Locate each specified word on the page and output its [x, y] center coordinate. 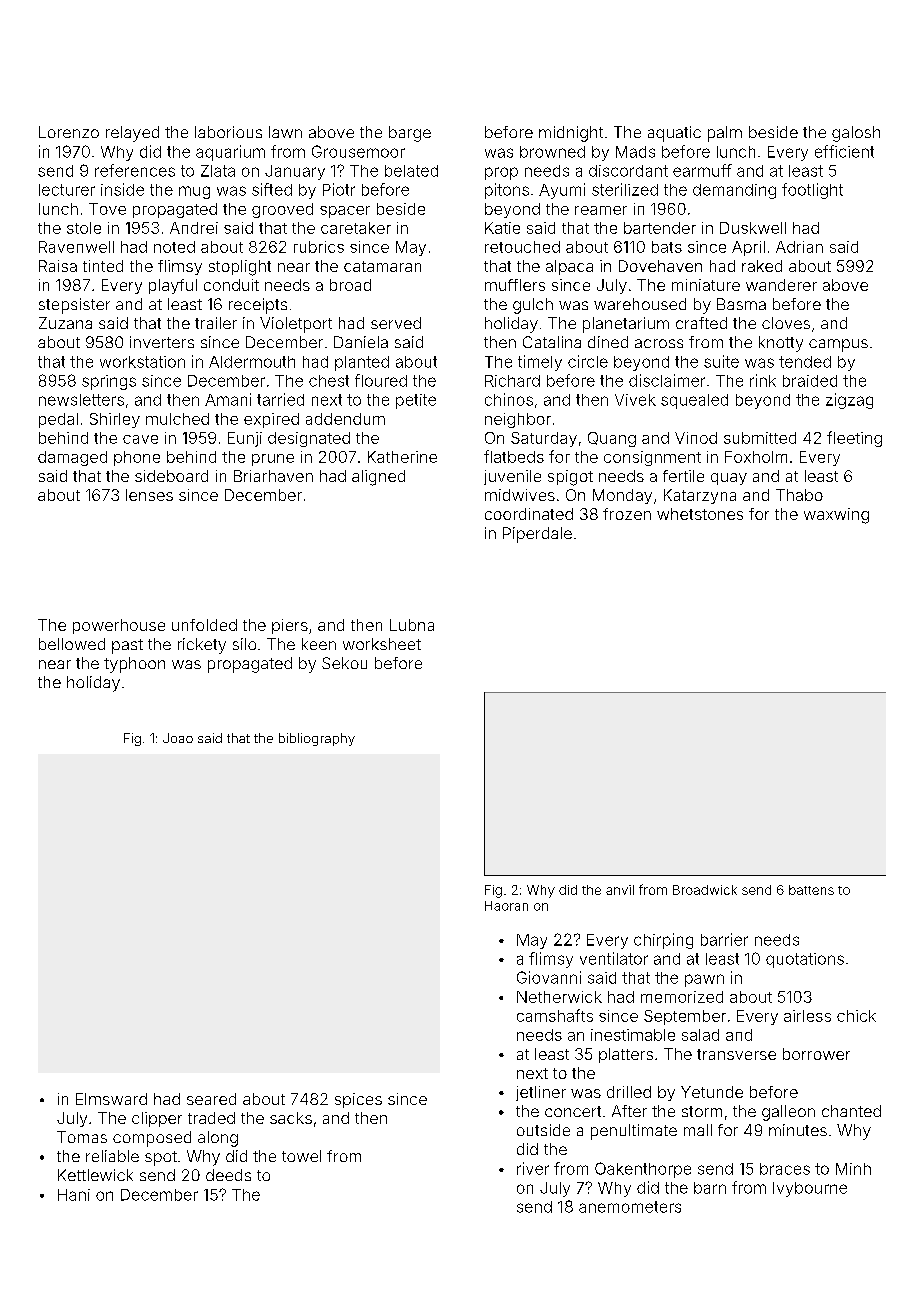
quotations [805, 960]
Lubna [412, 625]
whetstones [700, 514]
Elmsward [111, 1099]
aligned [378, 478]
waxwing [836, 516]
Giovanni [549, 977]
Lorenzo [69, 132]
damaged [72, 458]
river [533, 1168]
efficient [844, 151]
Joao [178, 738]
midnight [571, 134]
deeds [228, 1175]
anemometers [630, 1207]
